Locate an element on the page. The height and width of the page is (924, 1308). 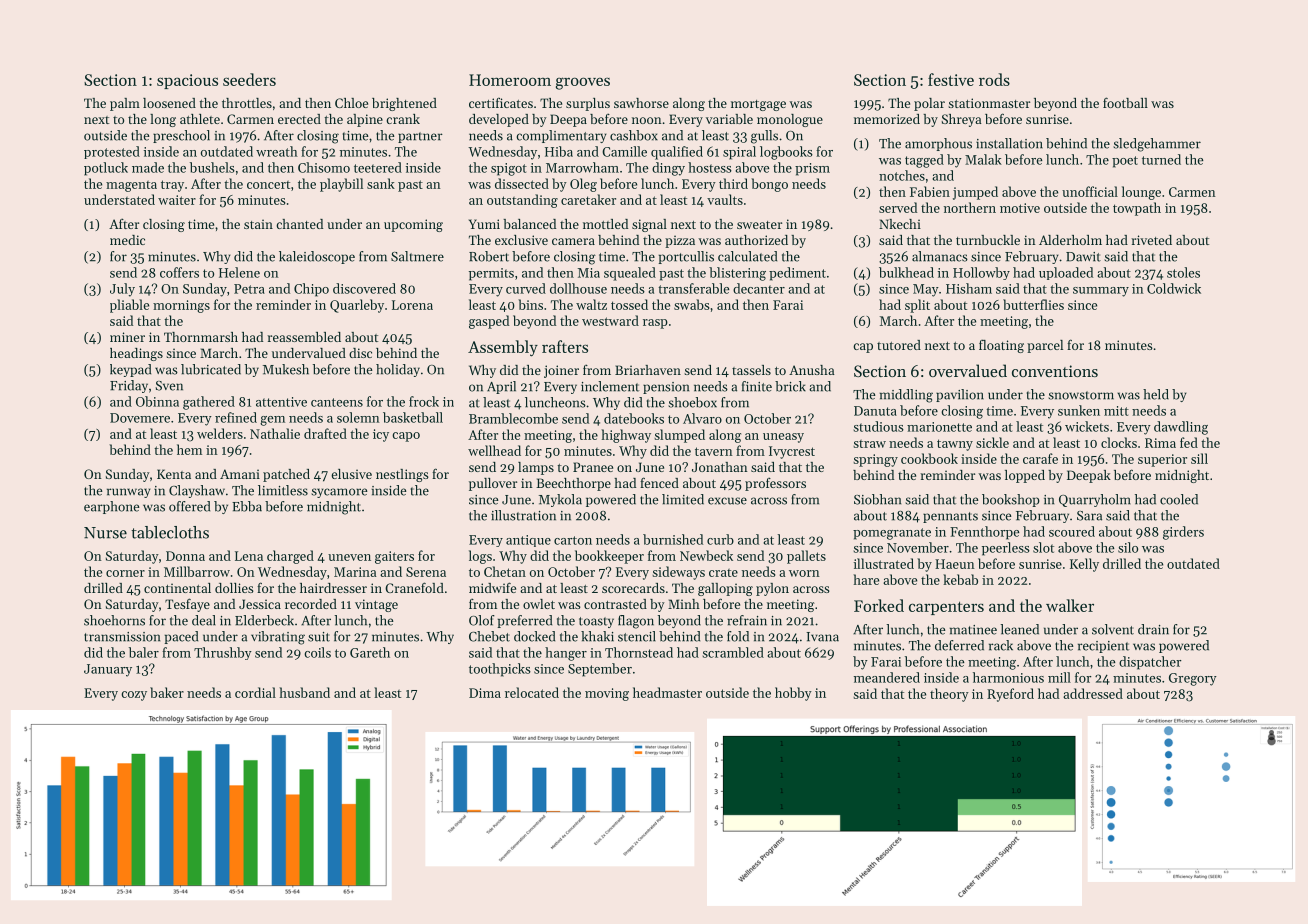
Alvaro is located at coordinates (702, 418).
